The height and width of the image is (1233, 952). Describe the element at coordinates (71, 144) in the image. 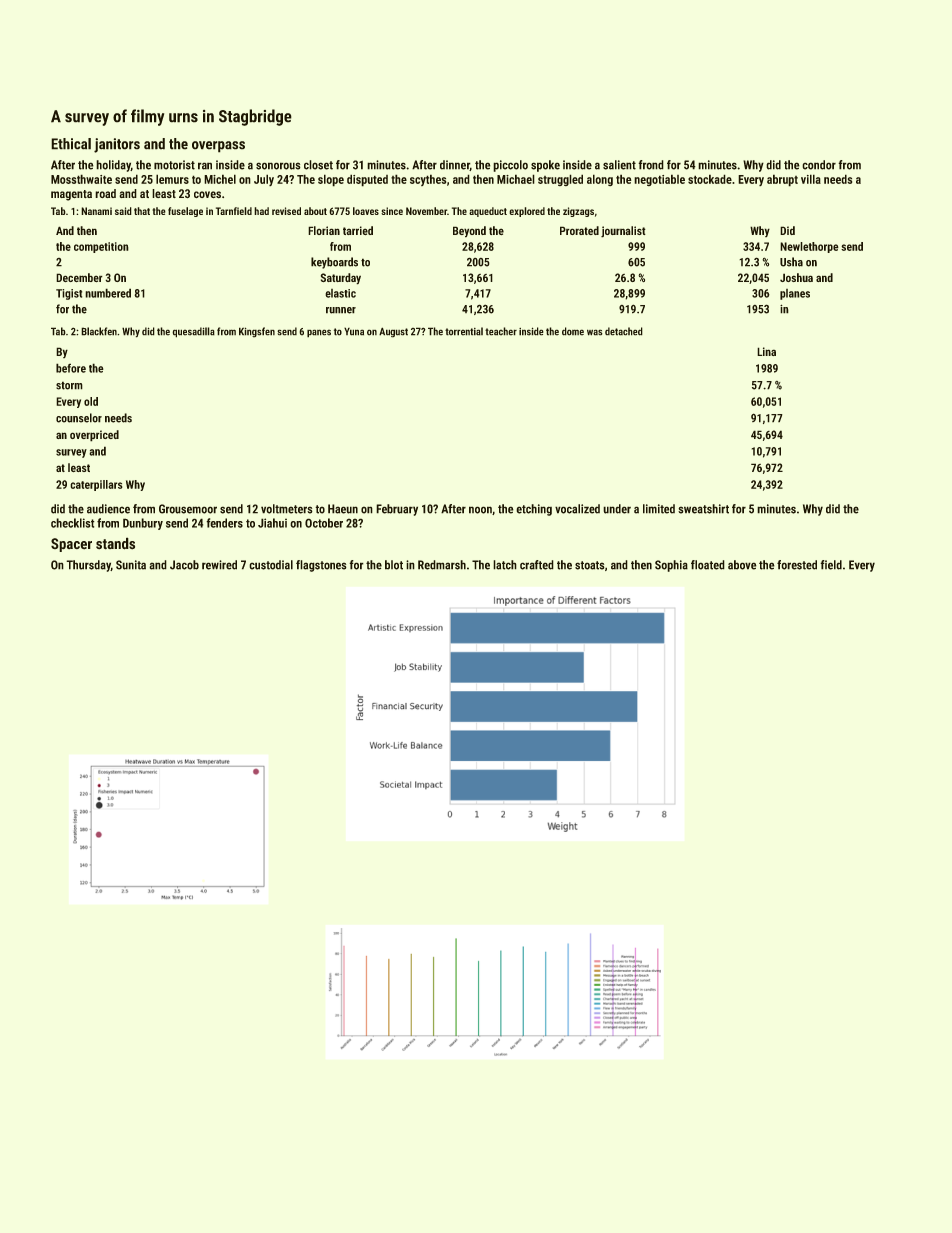

I see `Ethical` at that location.
